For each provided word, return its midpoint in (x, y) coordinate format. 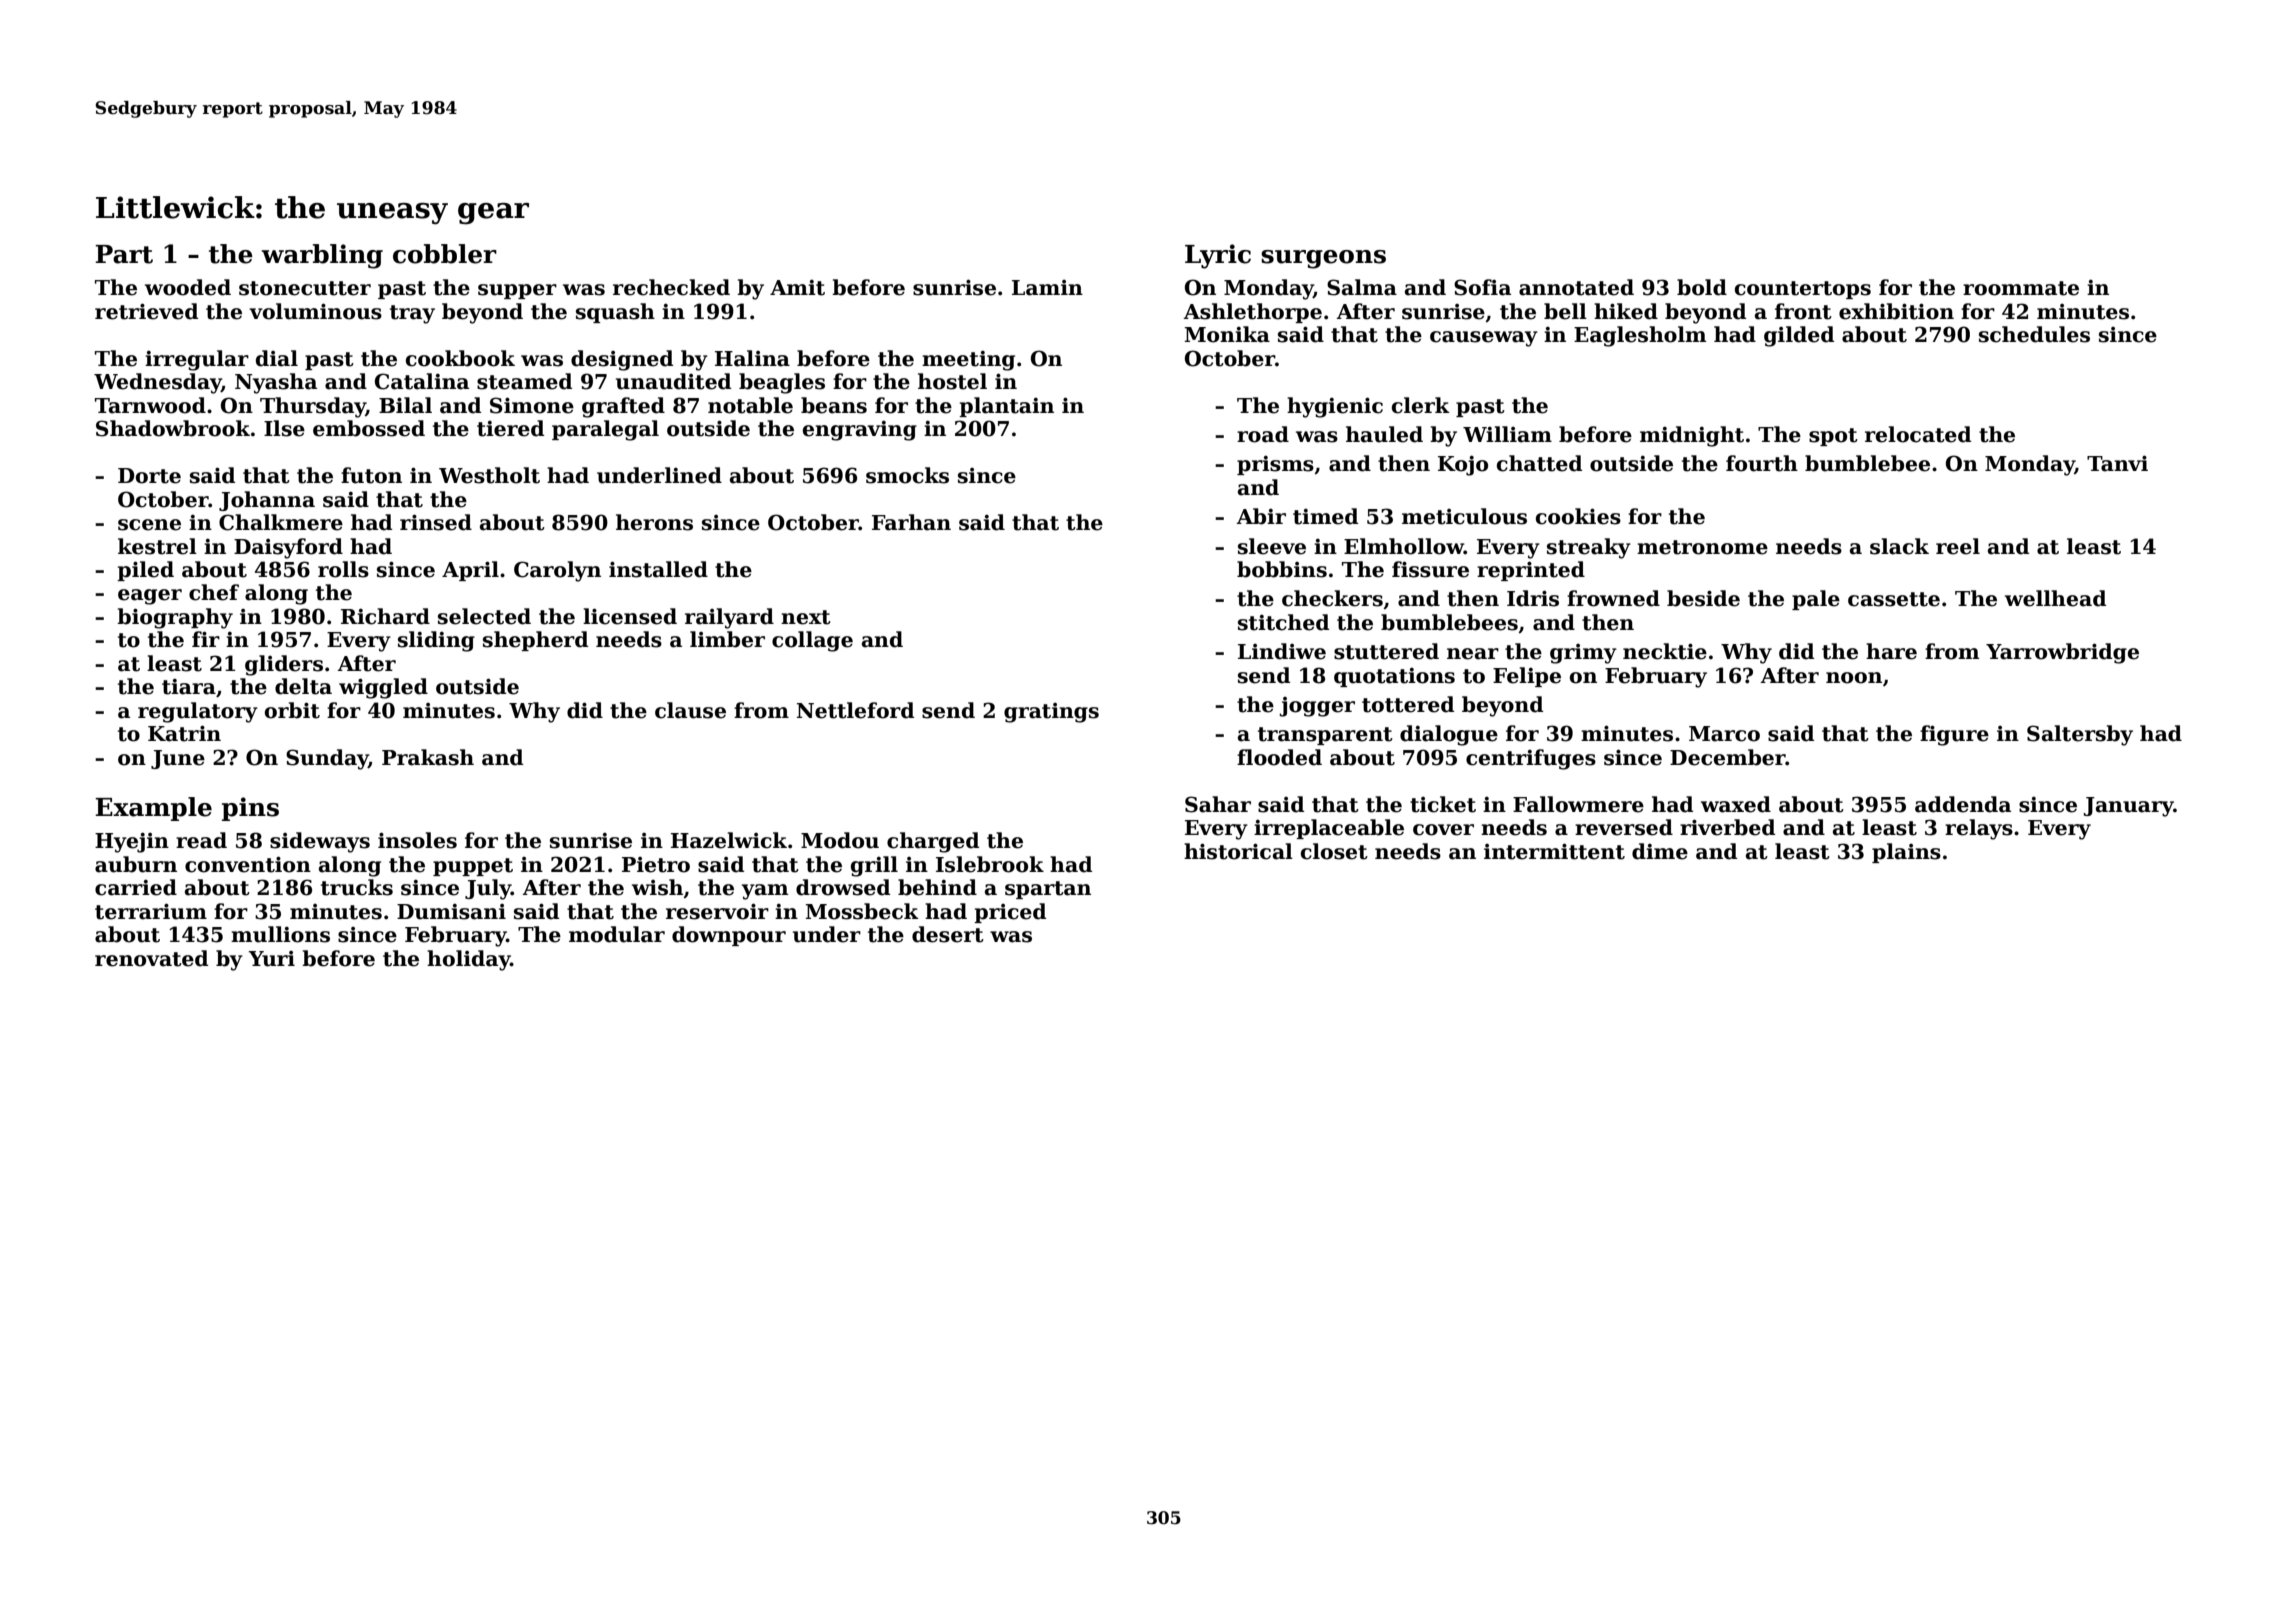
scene (149, 525)
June (178, 759)
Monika (1227, 334)
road (1263, 434)
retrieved (146, 311)
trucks (357, 887)
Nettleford (855, 710)
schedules (2034, 334)
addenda (1963, 804)
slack (1899, 546)
